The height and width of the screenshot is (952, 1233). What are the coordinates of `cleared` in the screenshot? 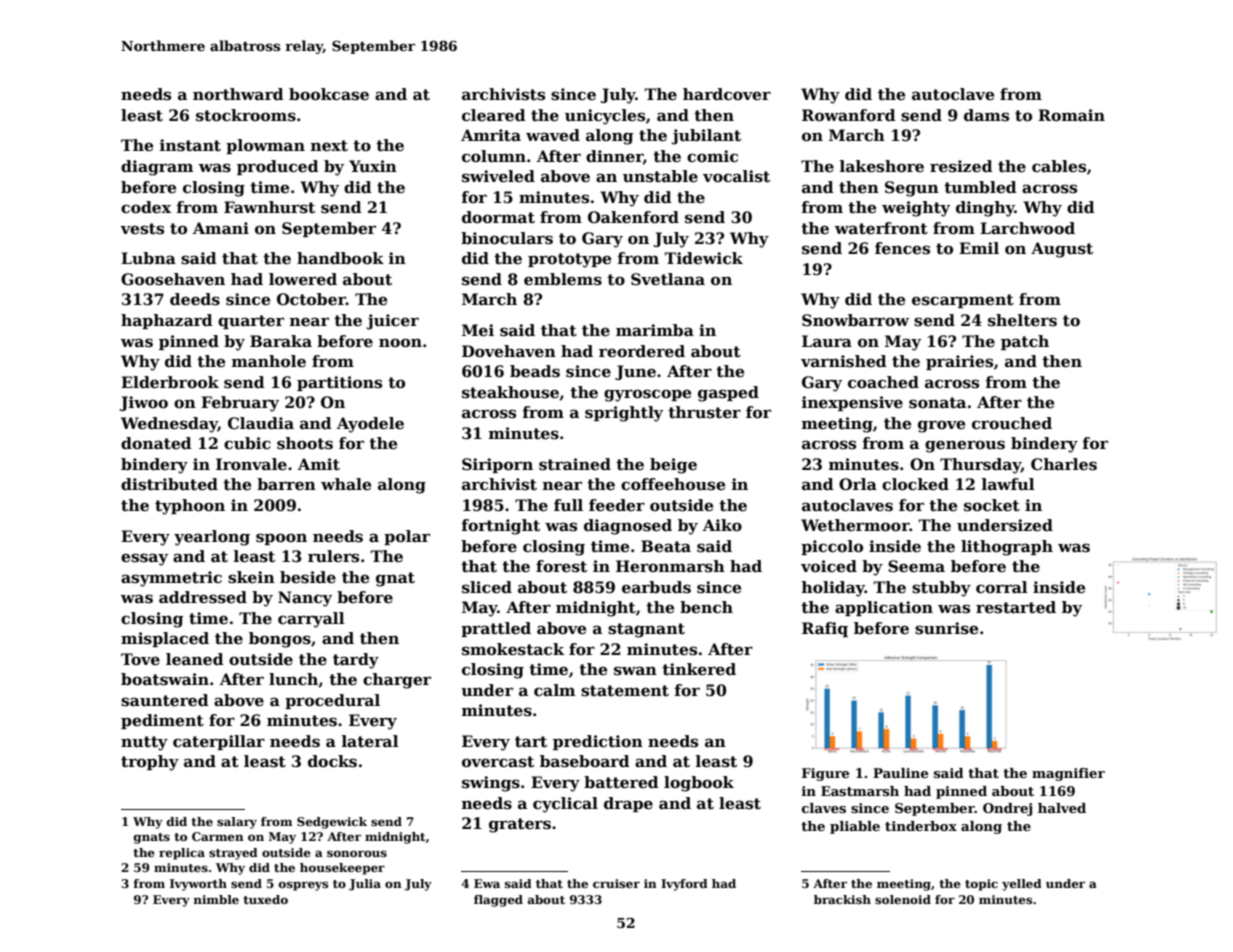 It's located at (494, 115).
